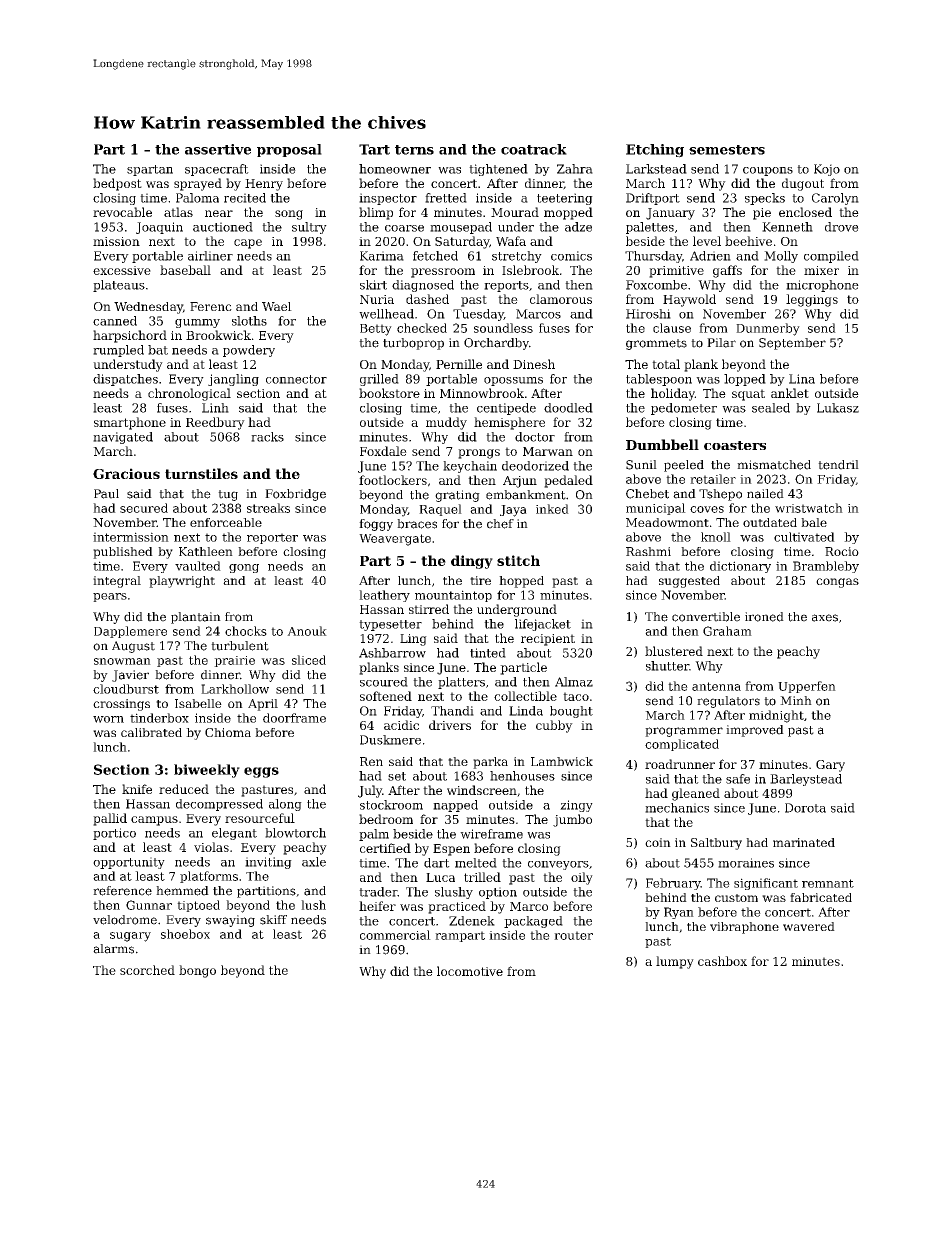  I want to click on dart, so click(437, 863).
